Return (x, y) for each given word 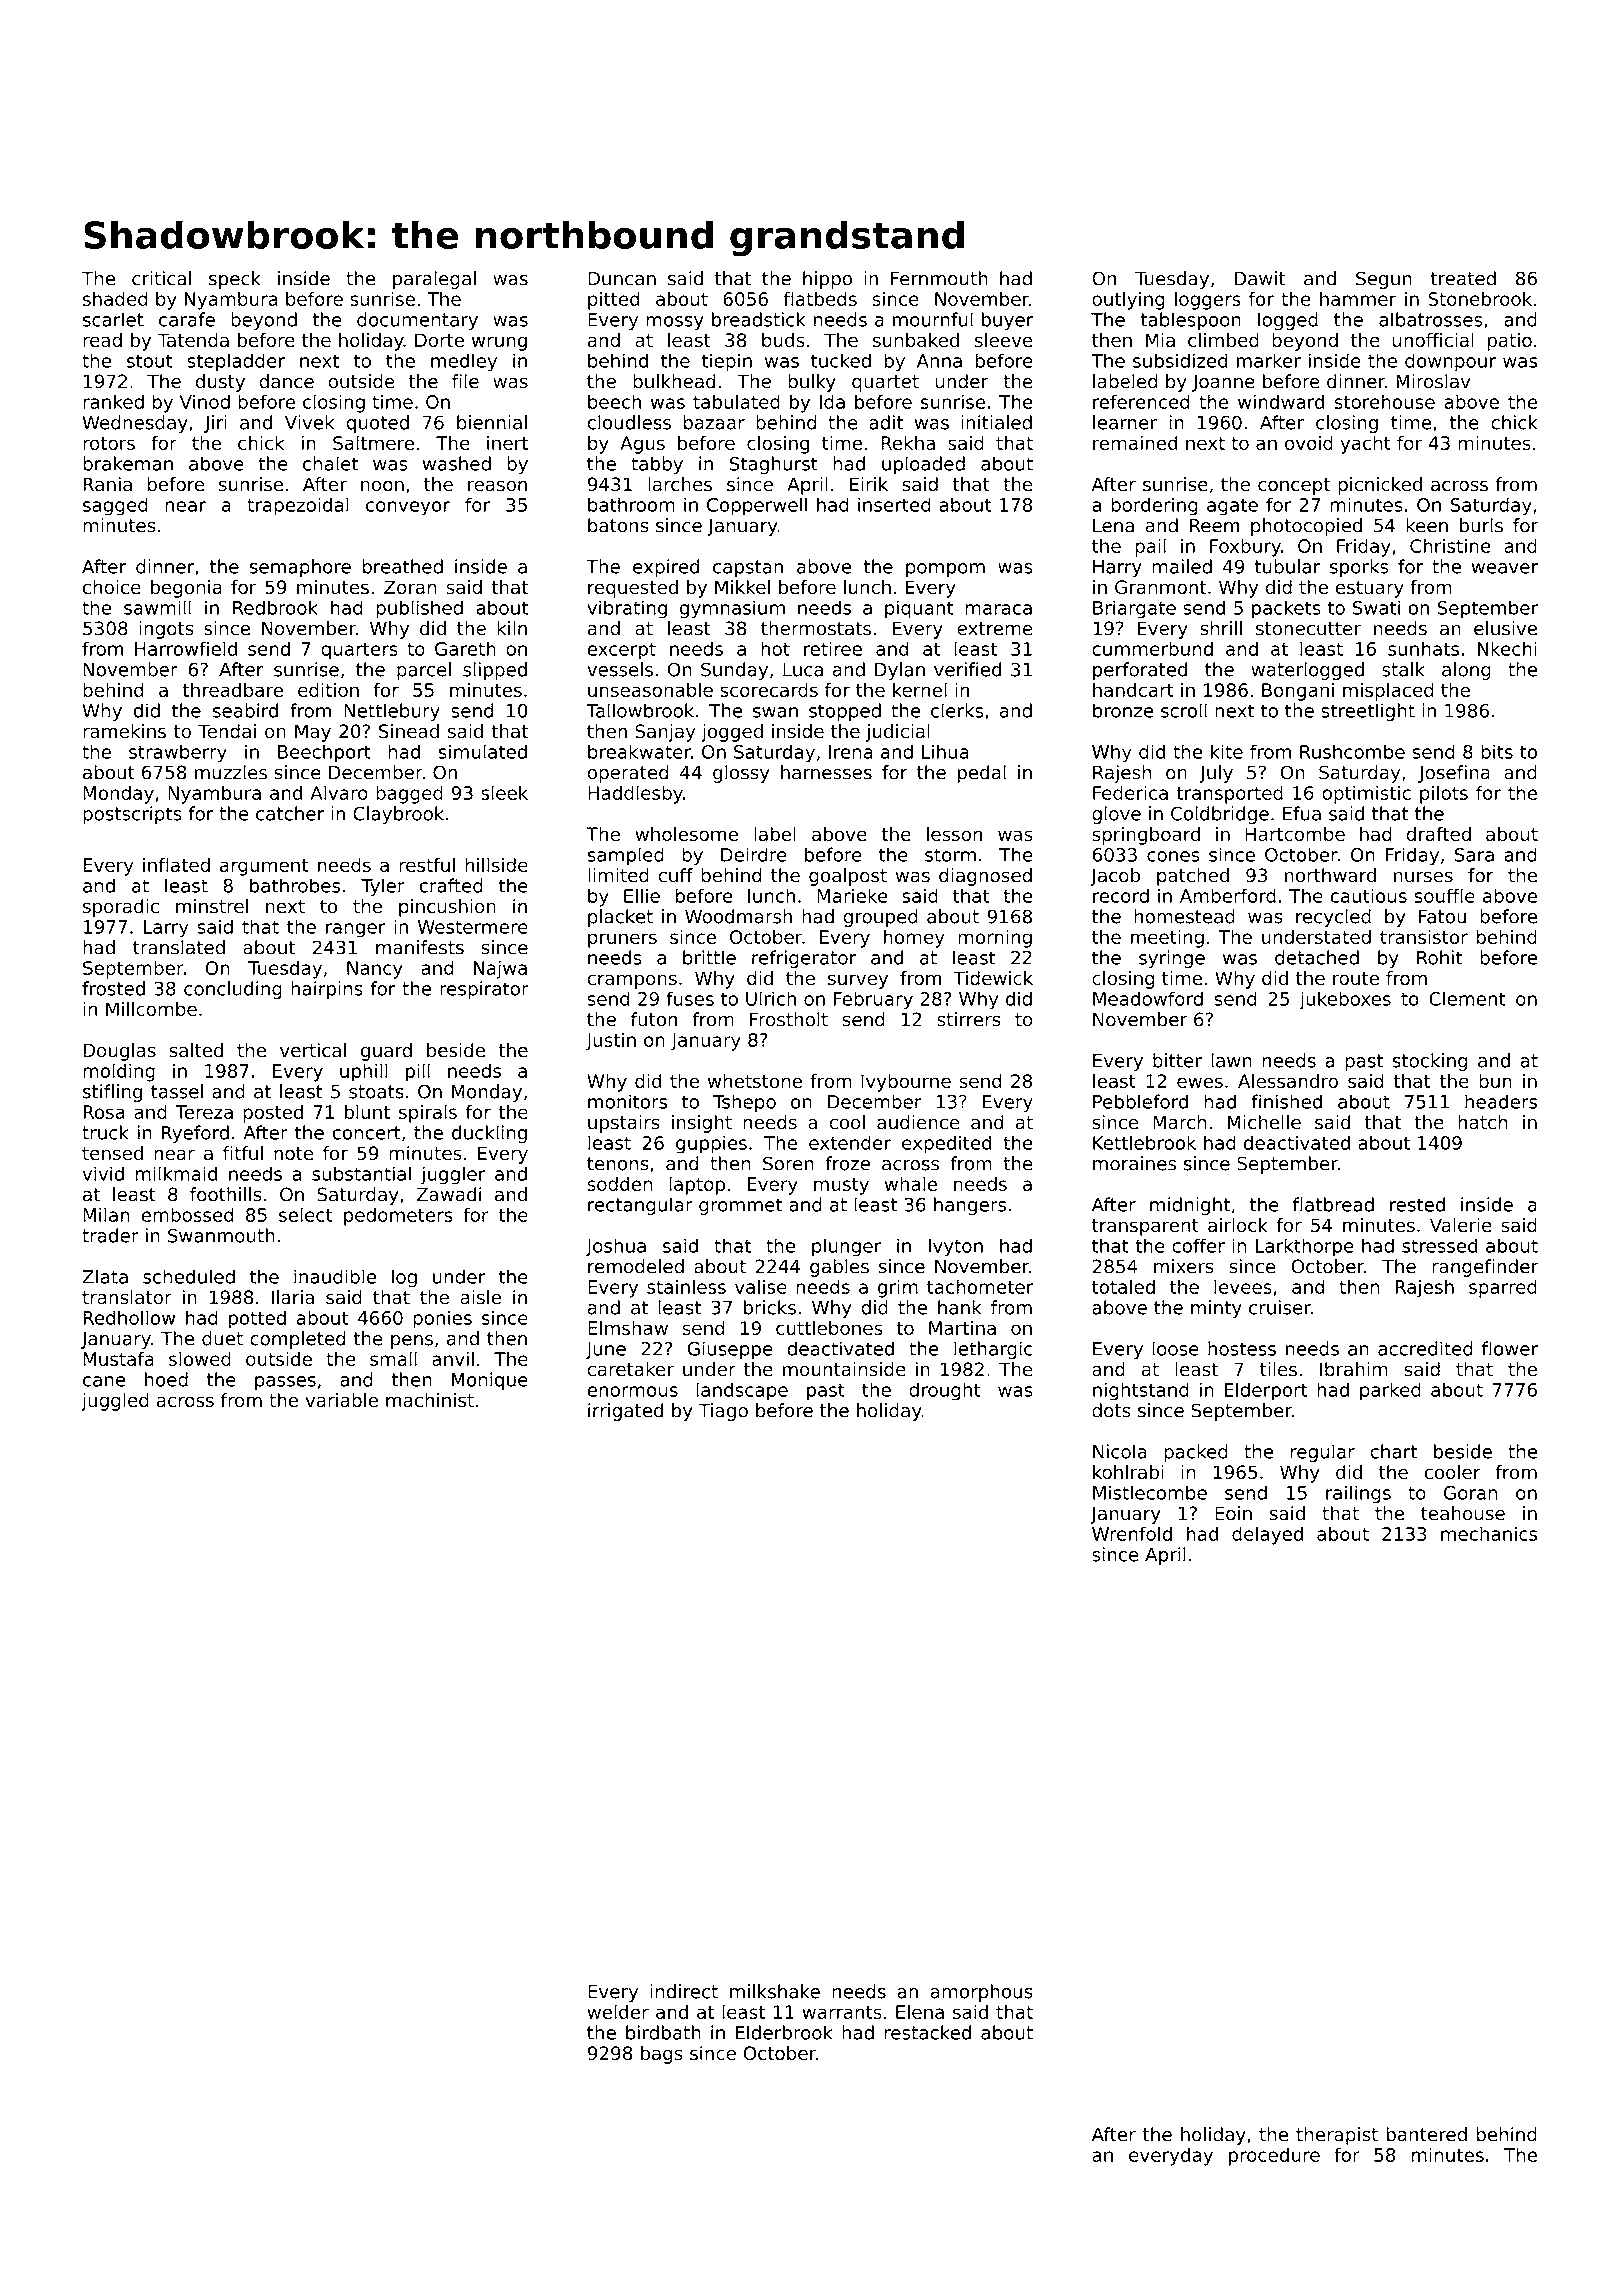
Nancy (375, 970)
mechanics (1489, 1533)
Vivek (309, 422)
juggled (115, 1402)
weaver (1505, 568)
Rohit (1439, 957)
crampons (632, 981)
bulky (812, 383)
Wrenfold (1132, 1533)
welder (618, 2011)
